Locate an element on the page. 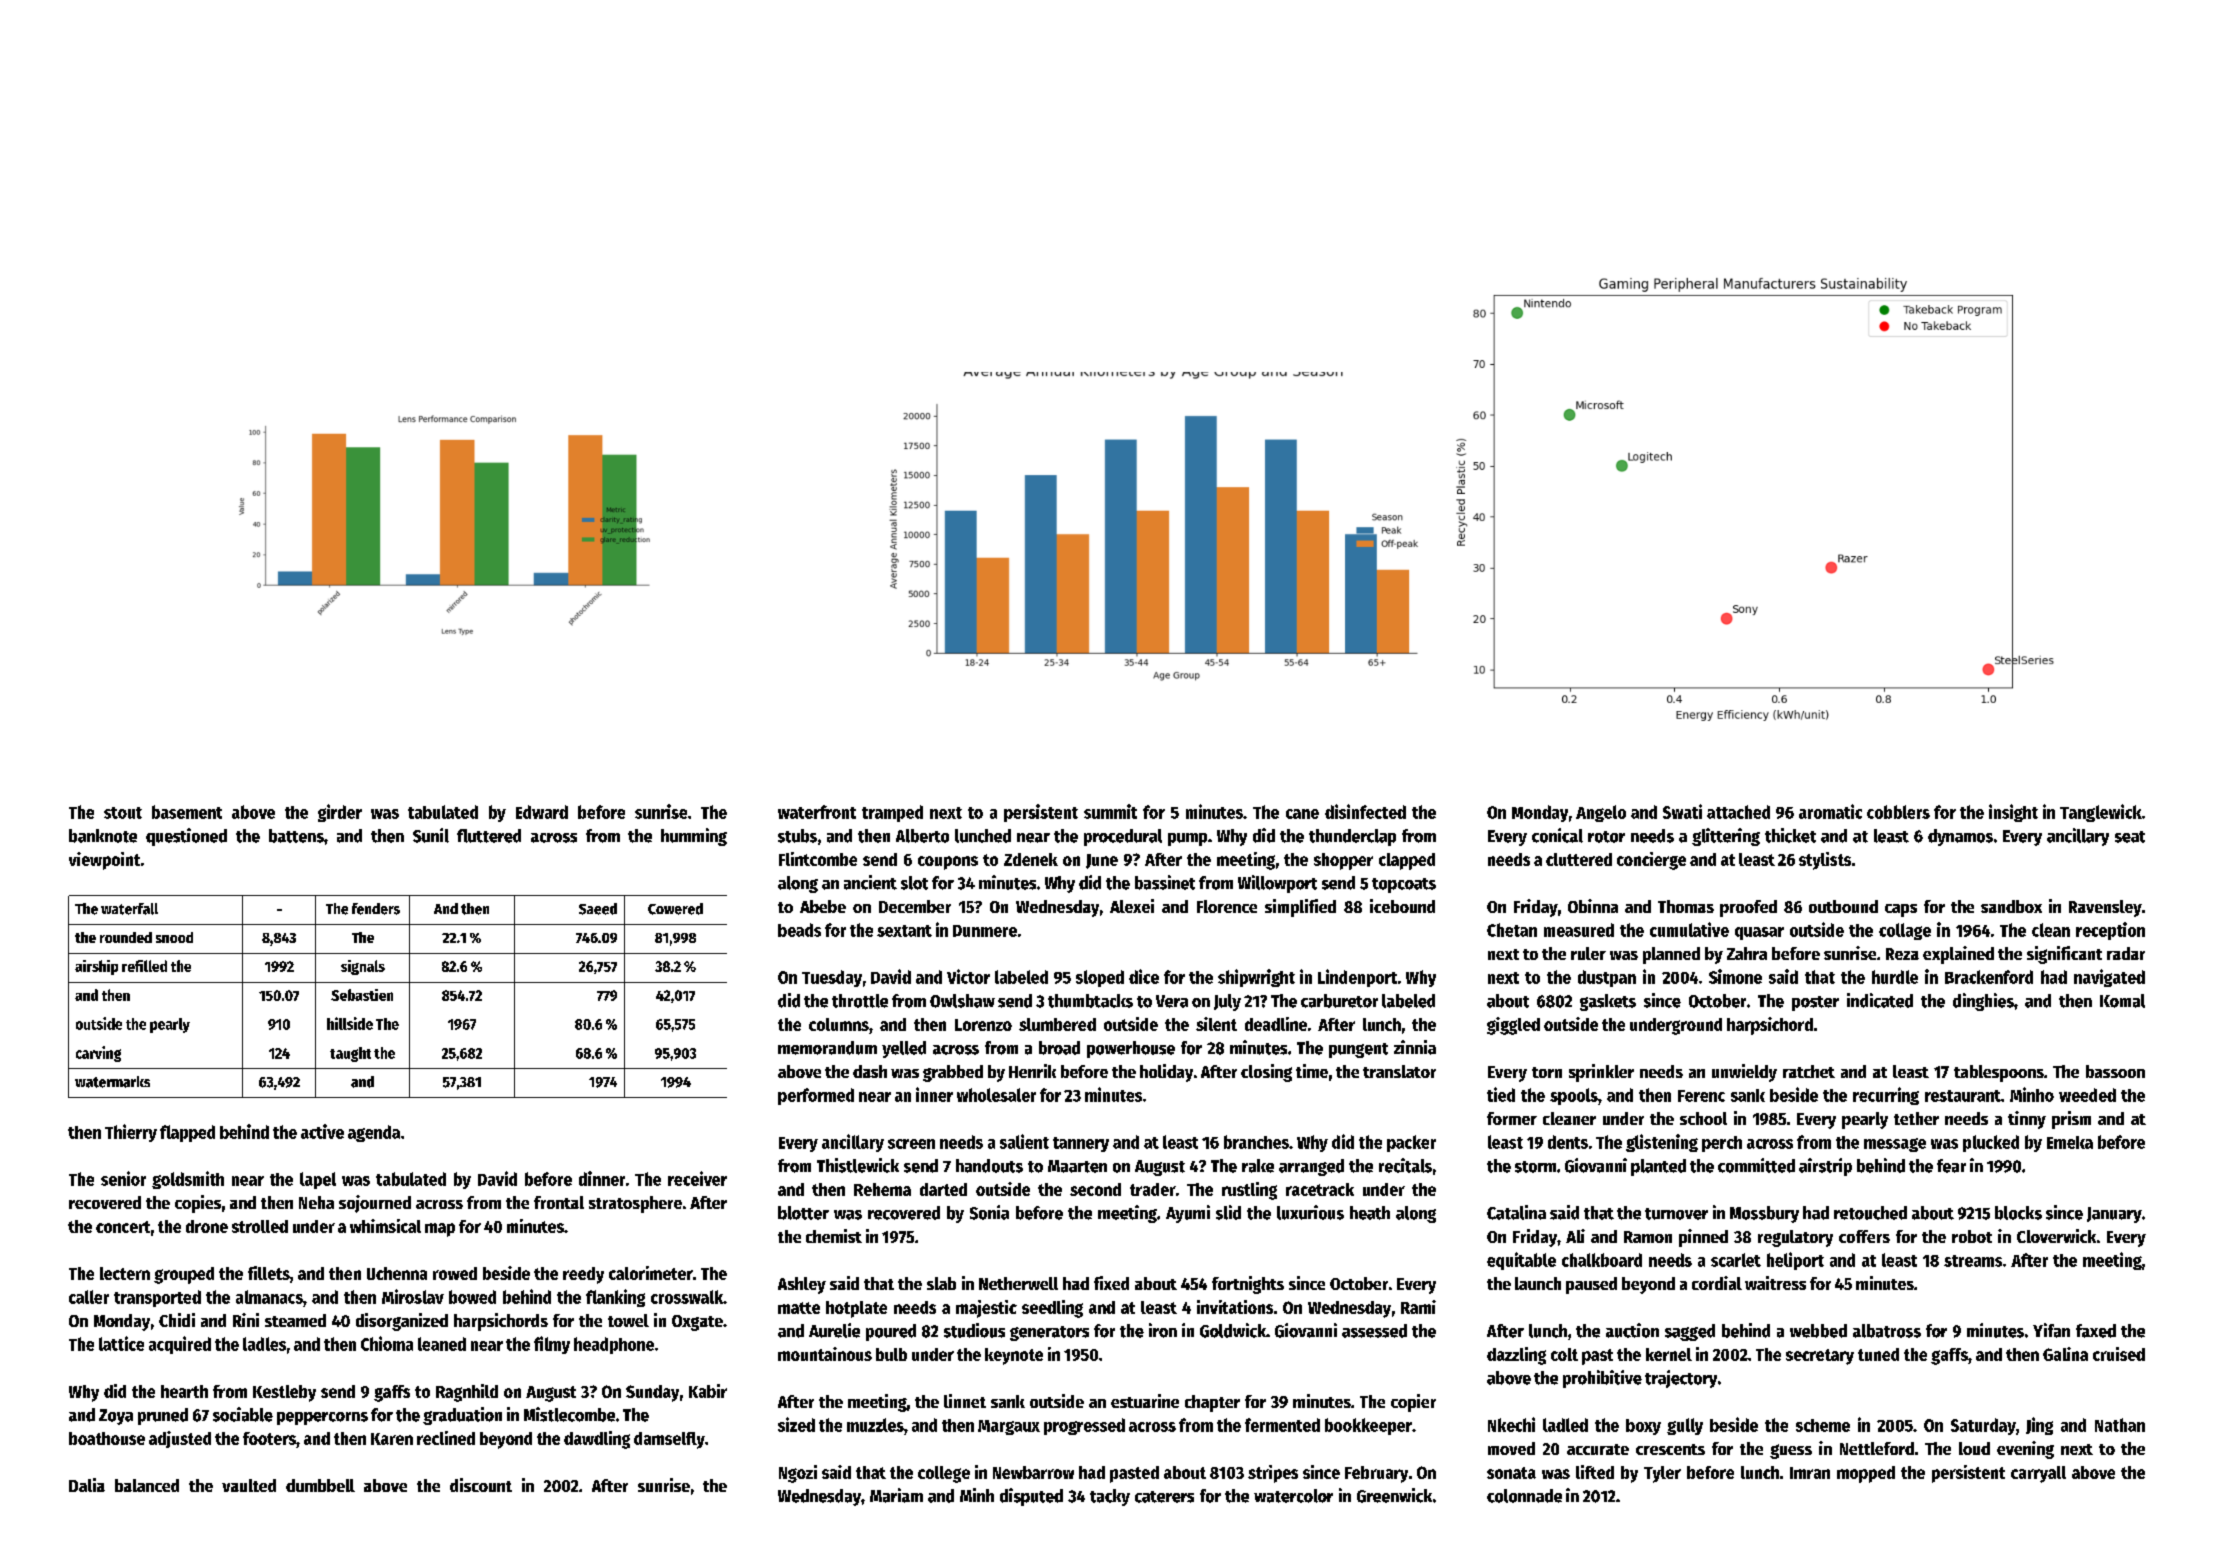  reception is located at coordinates (2110, 931).
